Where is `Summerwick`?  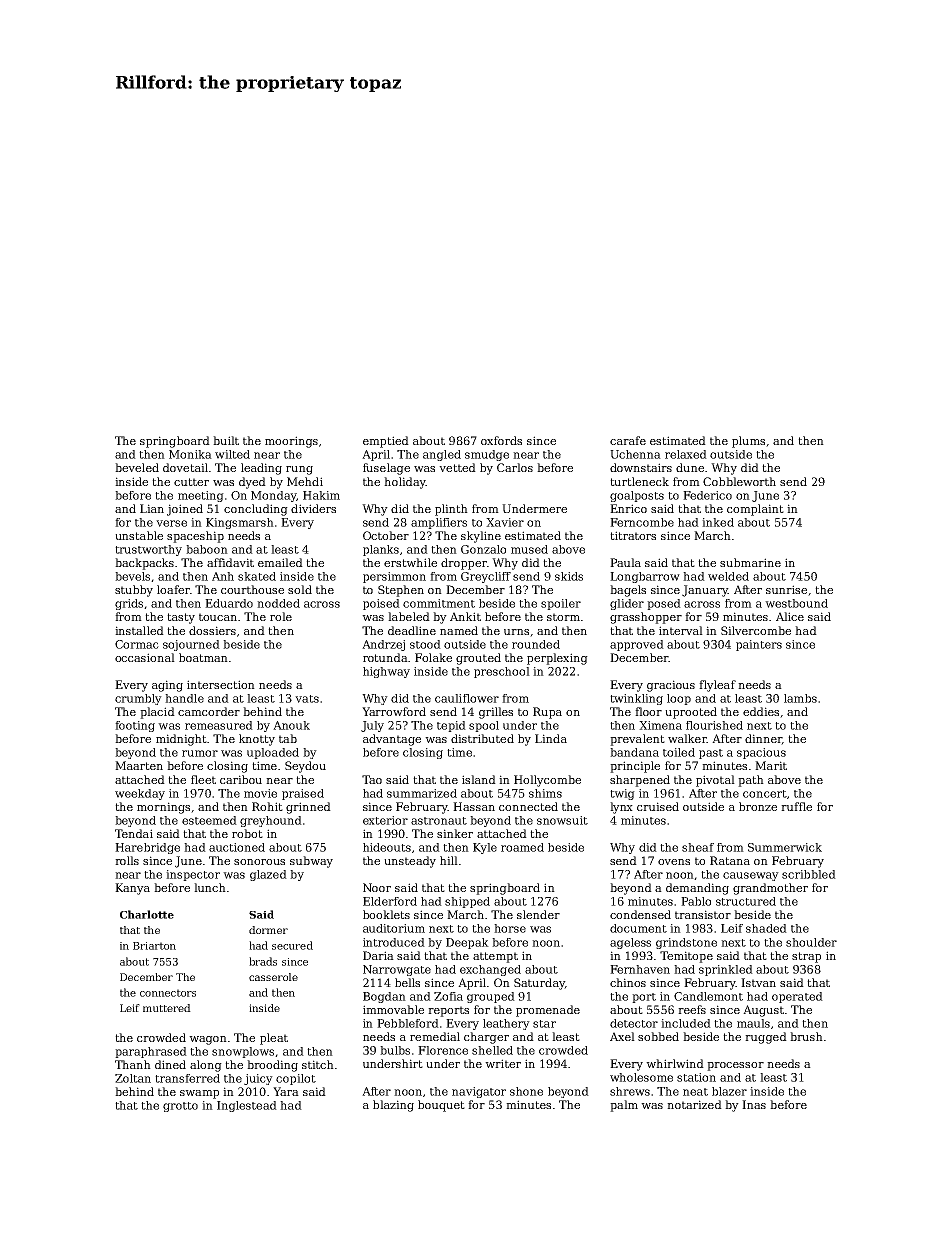
Summerwick is located at coordinates (785, 847).
